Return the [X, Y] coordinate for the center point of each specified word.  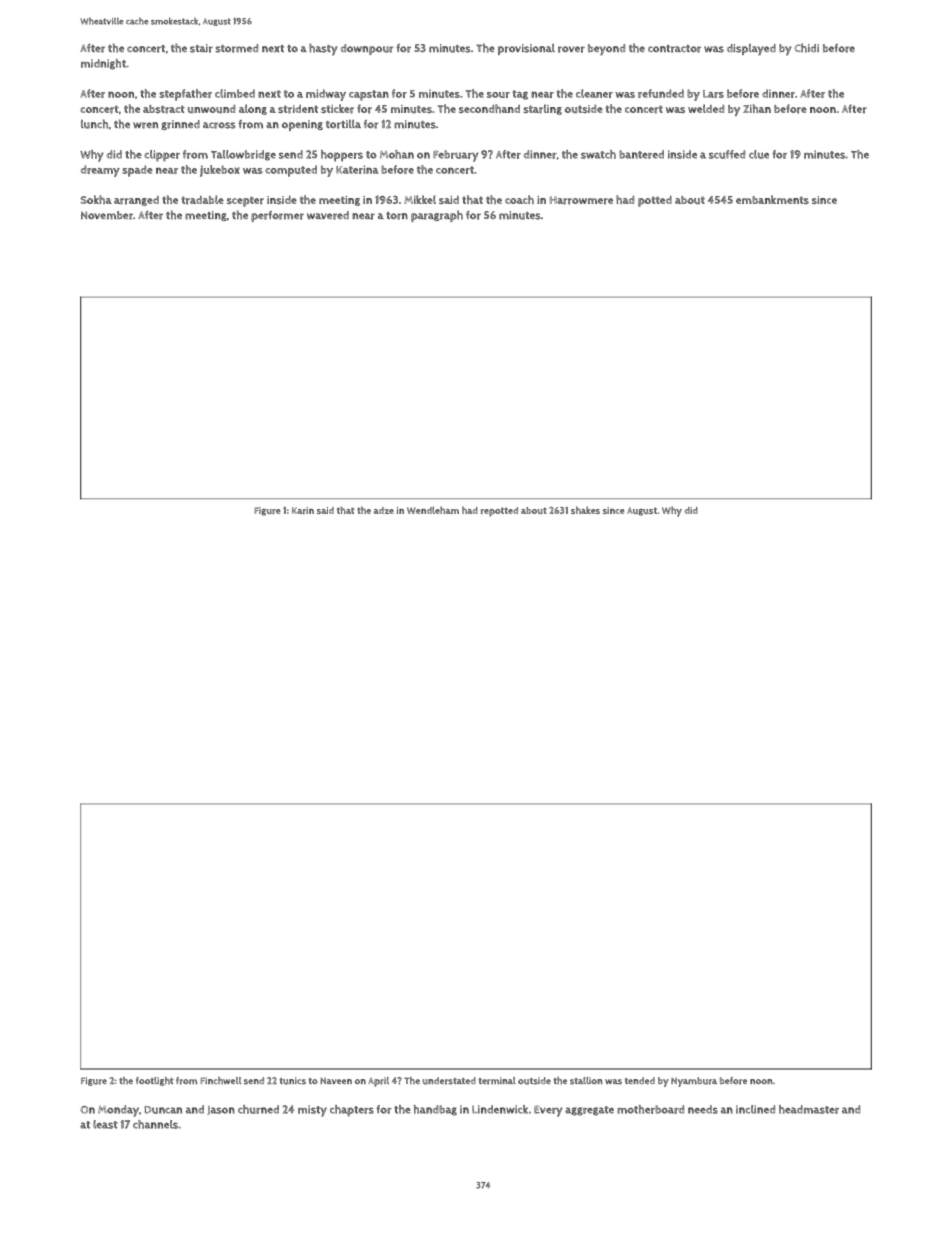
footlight [155, 1081]
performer [277, 216]
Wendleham [433, 510]
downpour [367, 49]
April [378, 1082]
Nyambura [694, 1082]
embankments [772, 199]
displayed [751, 50]
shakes [585, 510]
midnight [103, 64]
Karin [303, 510]
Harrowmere [581, 200]
